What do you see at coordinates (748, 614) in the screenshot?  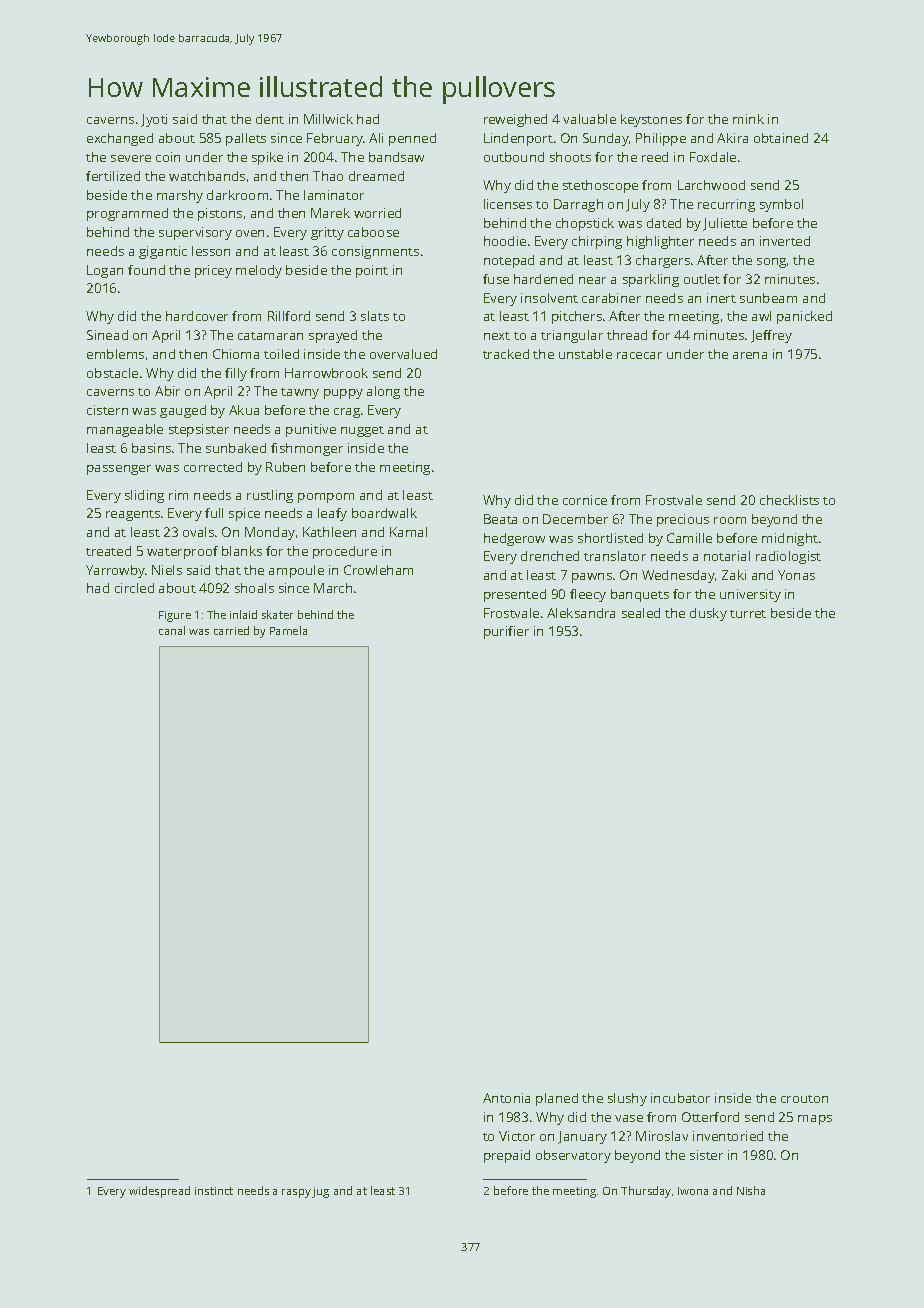 I see `turret` at bounding box center [748, 614].
